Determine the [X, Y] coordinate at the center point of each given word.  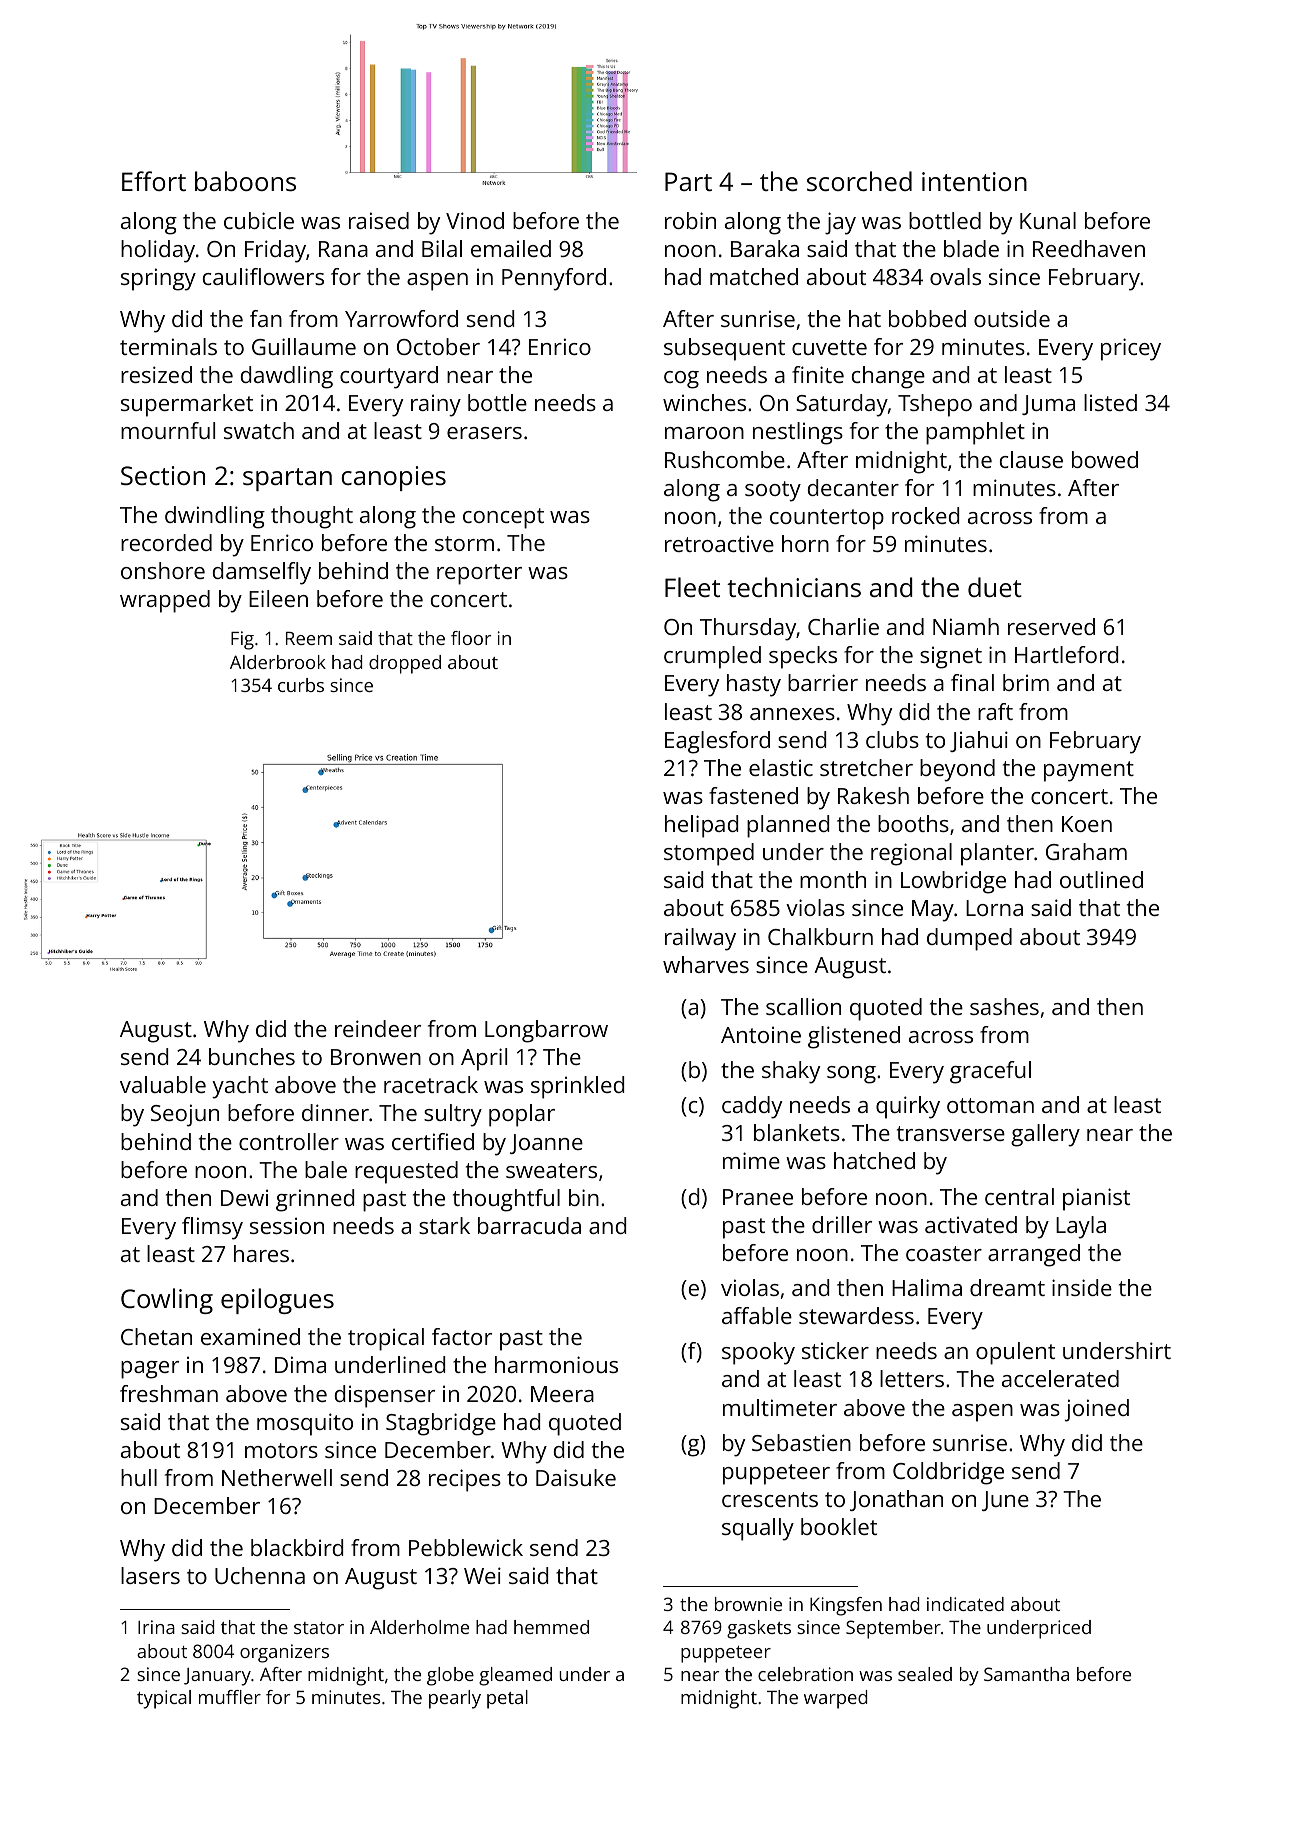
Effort [154, 181]
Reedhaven [1089, 248]
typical [164, 1699]
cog [681, 380]
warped [835, 1699]
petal [507, 1699]
